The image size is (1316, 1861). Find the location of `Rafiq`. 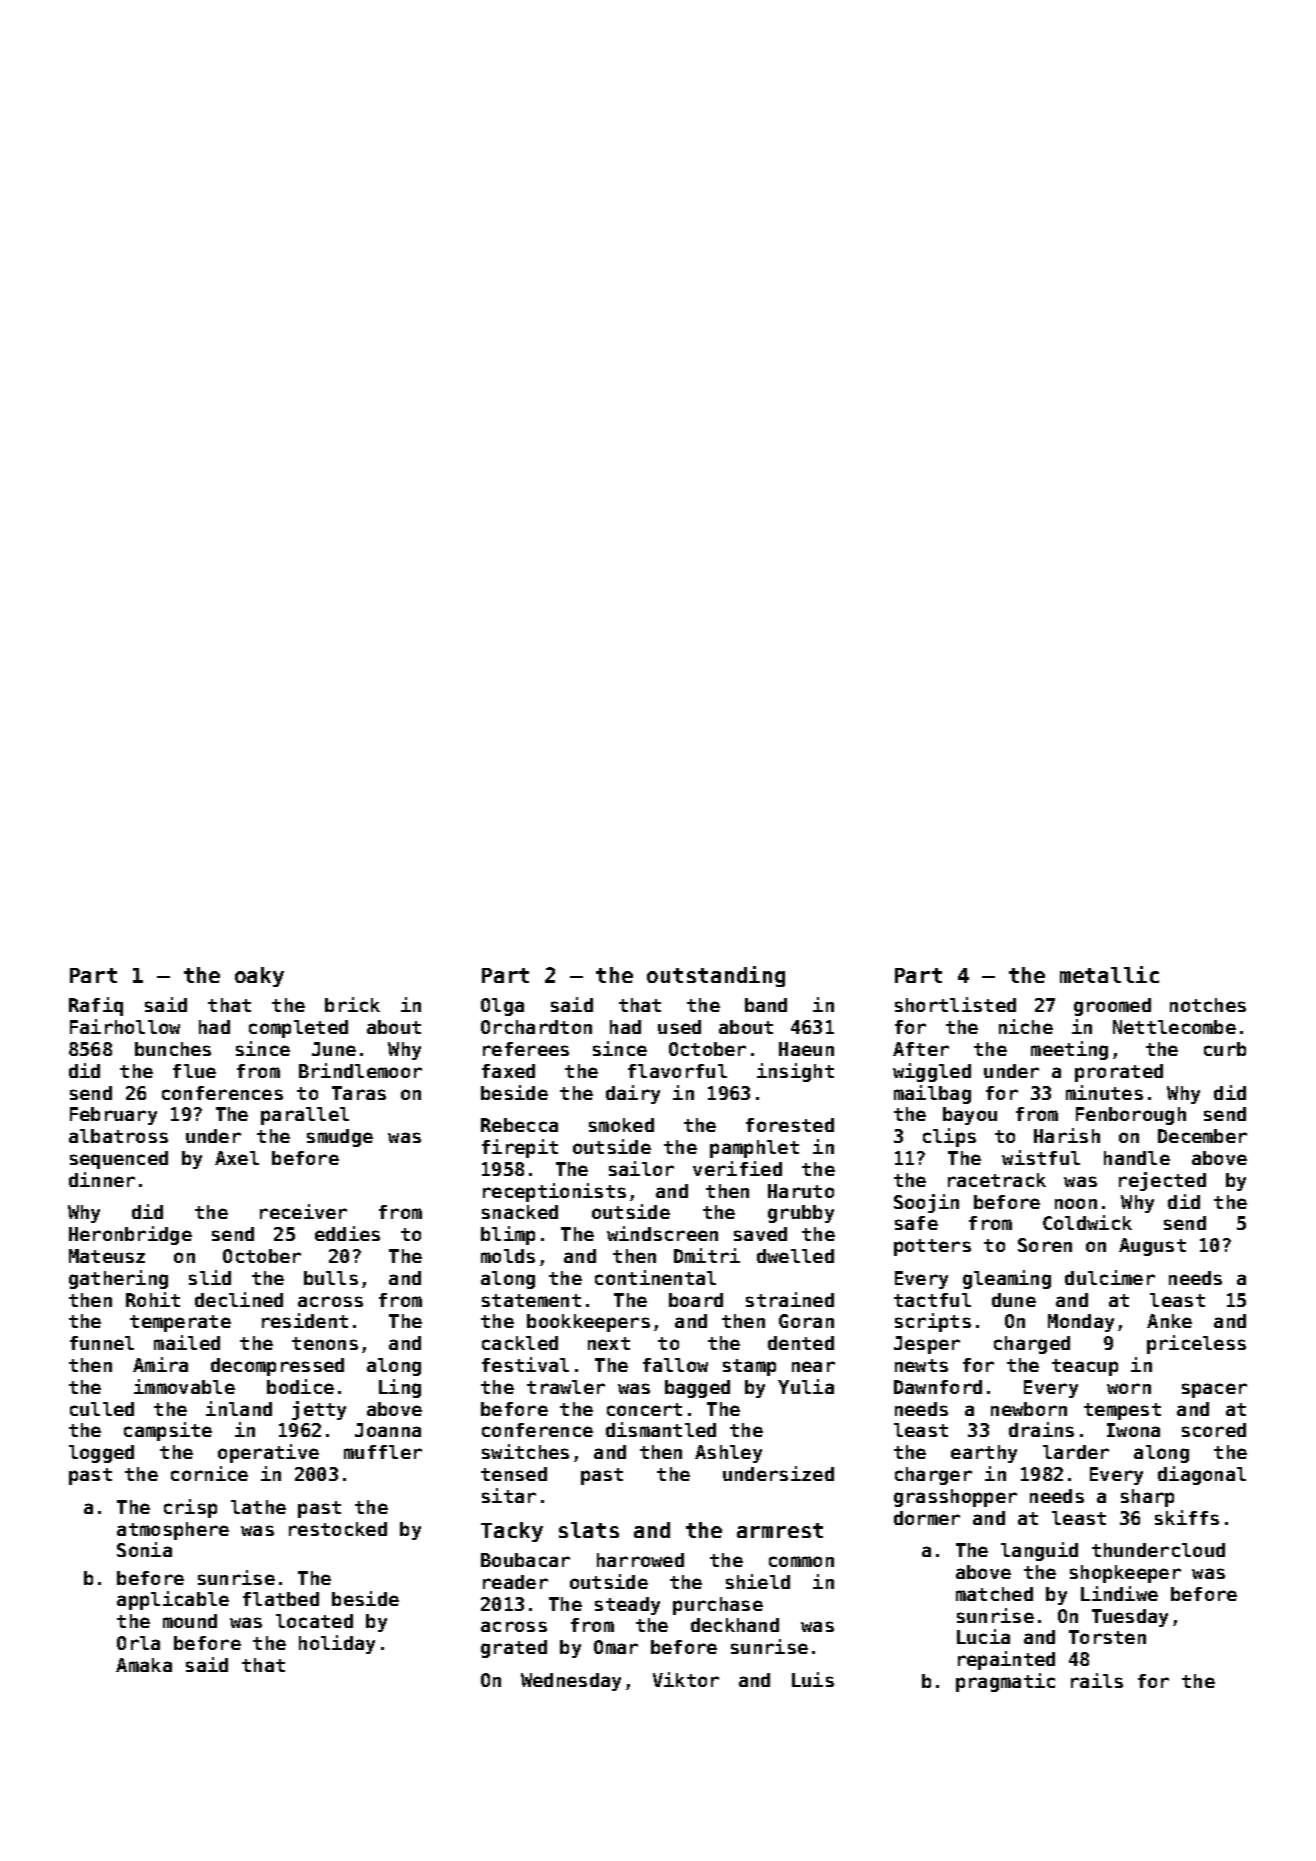

Rafiq is located at coordinates (96, 1006).
